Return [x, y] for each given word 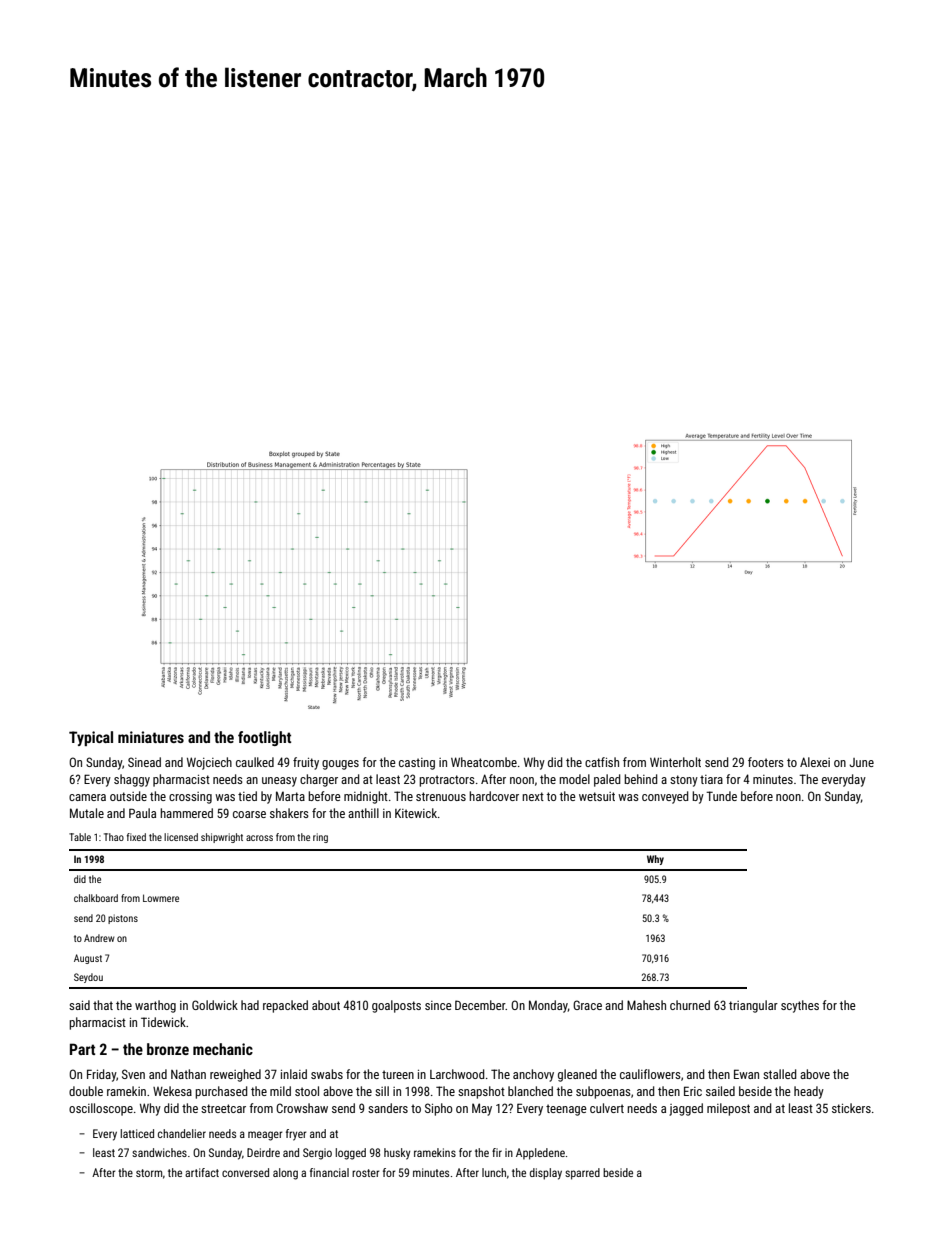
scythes [800, 1006]
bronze [168, 1049]
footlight [264, 738]
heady [809, 1092]
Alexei [815, 762]
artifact [202, 1172]
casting [417, 764]
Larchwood [457, 1074]
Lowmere [161, 898]
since [438, 1005]
